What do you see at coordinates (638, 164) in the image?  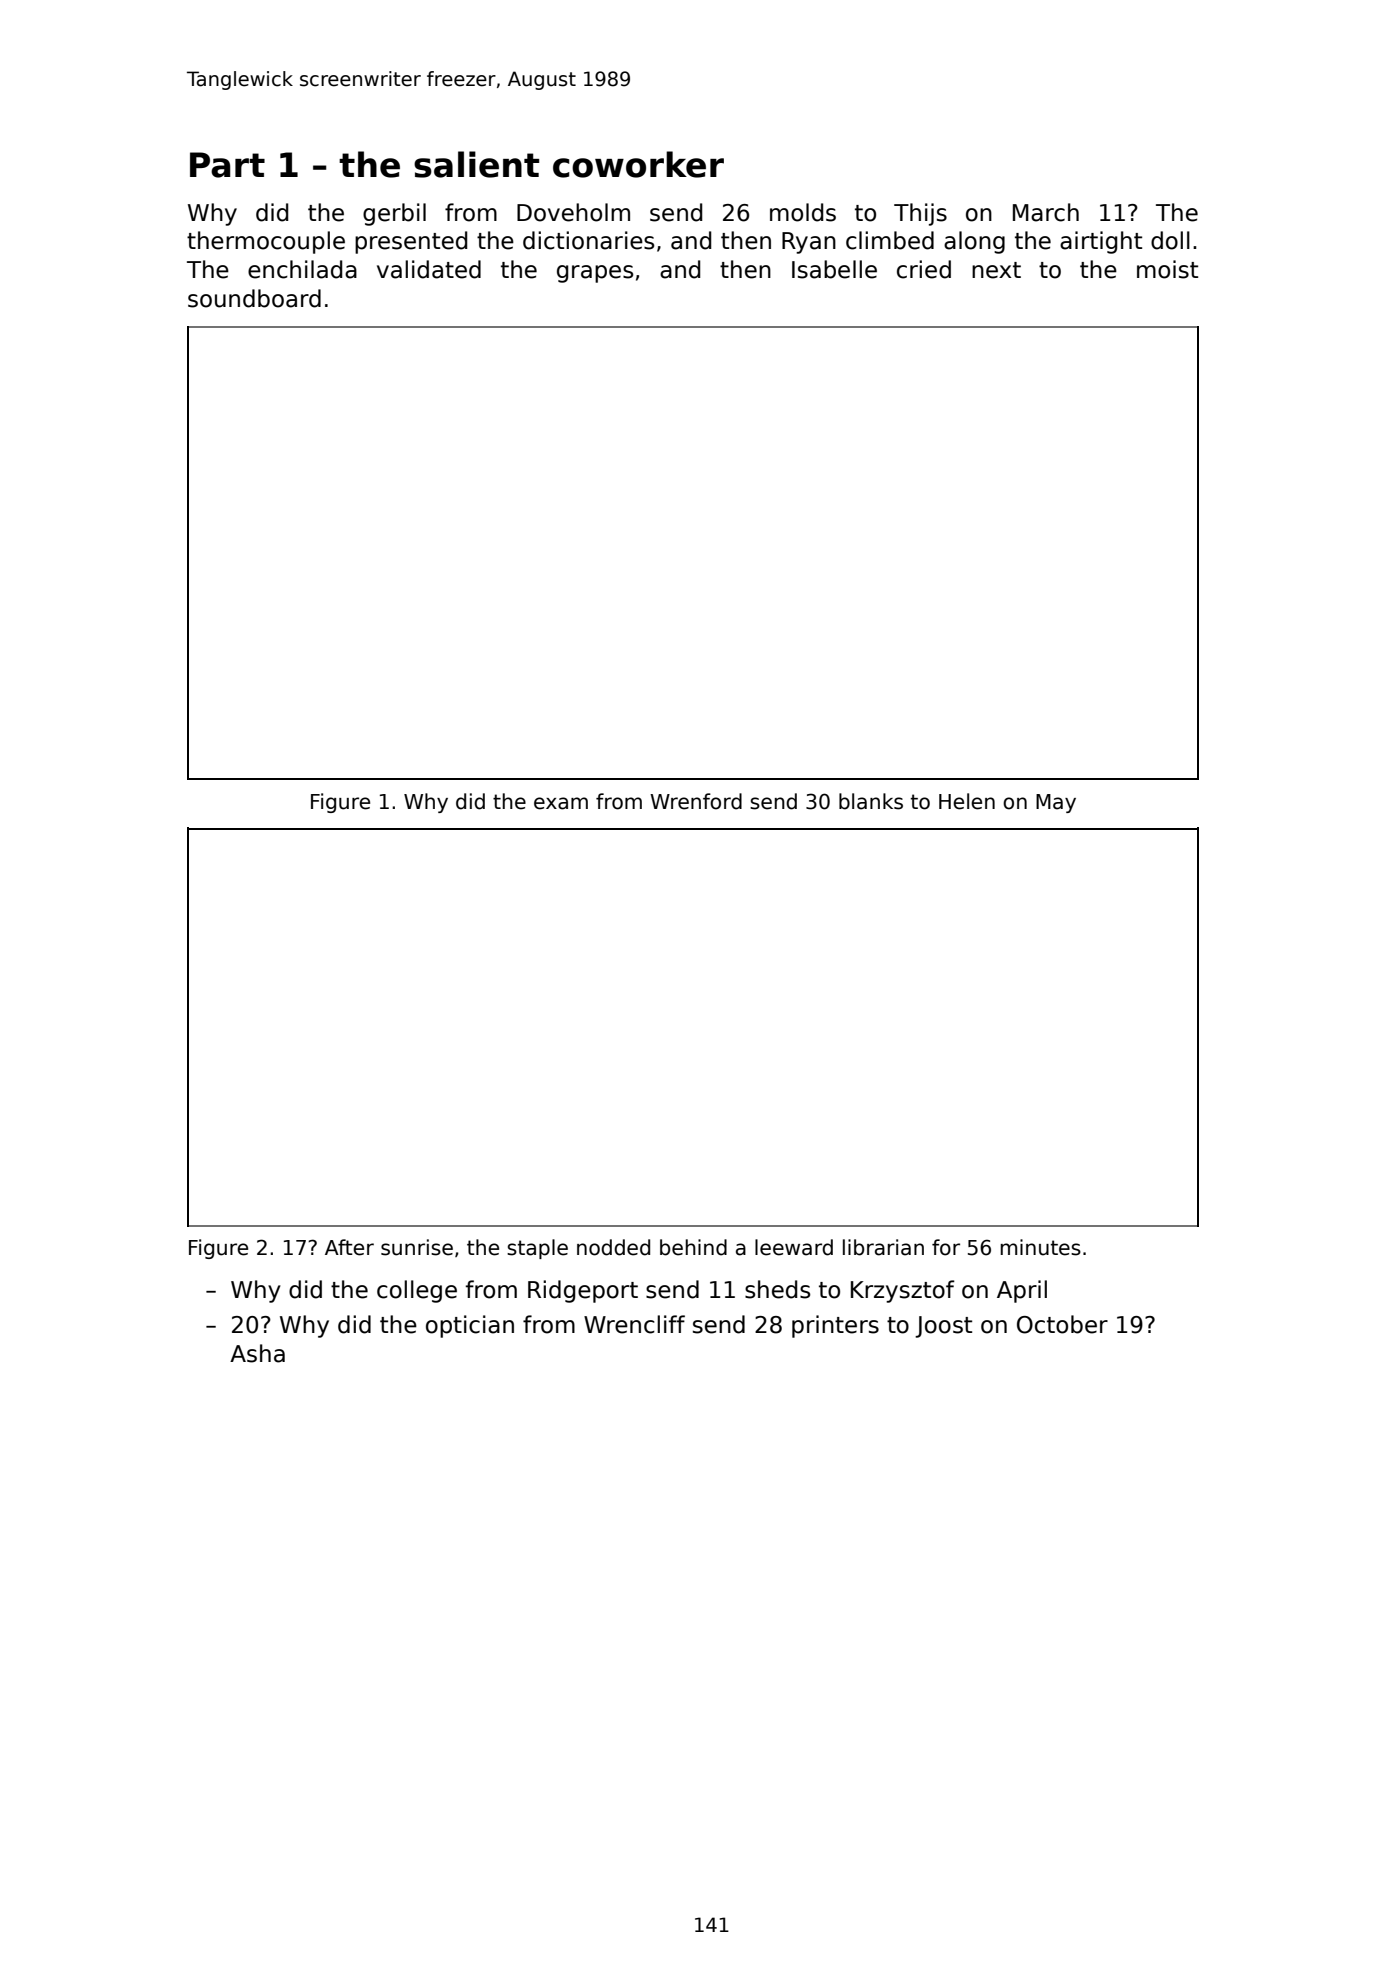 I see `coworker` at bounding box center [638, 164].
